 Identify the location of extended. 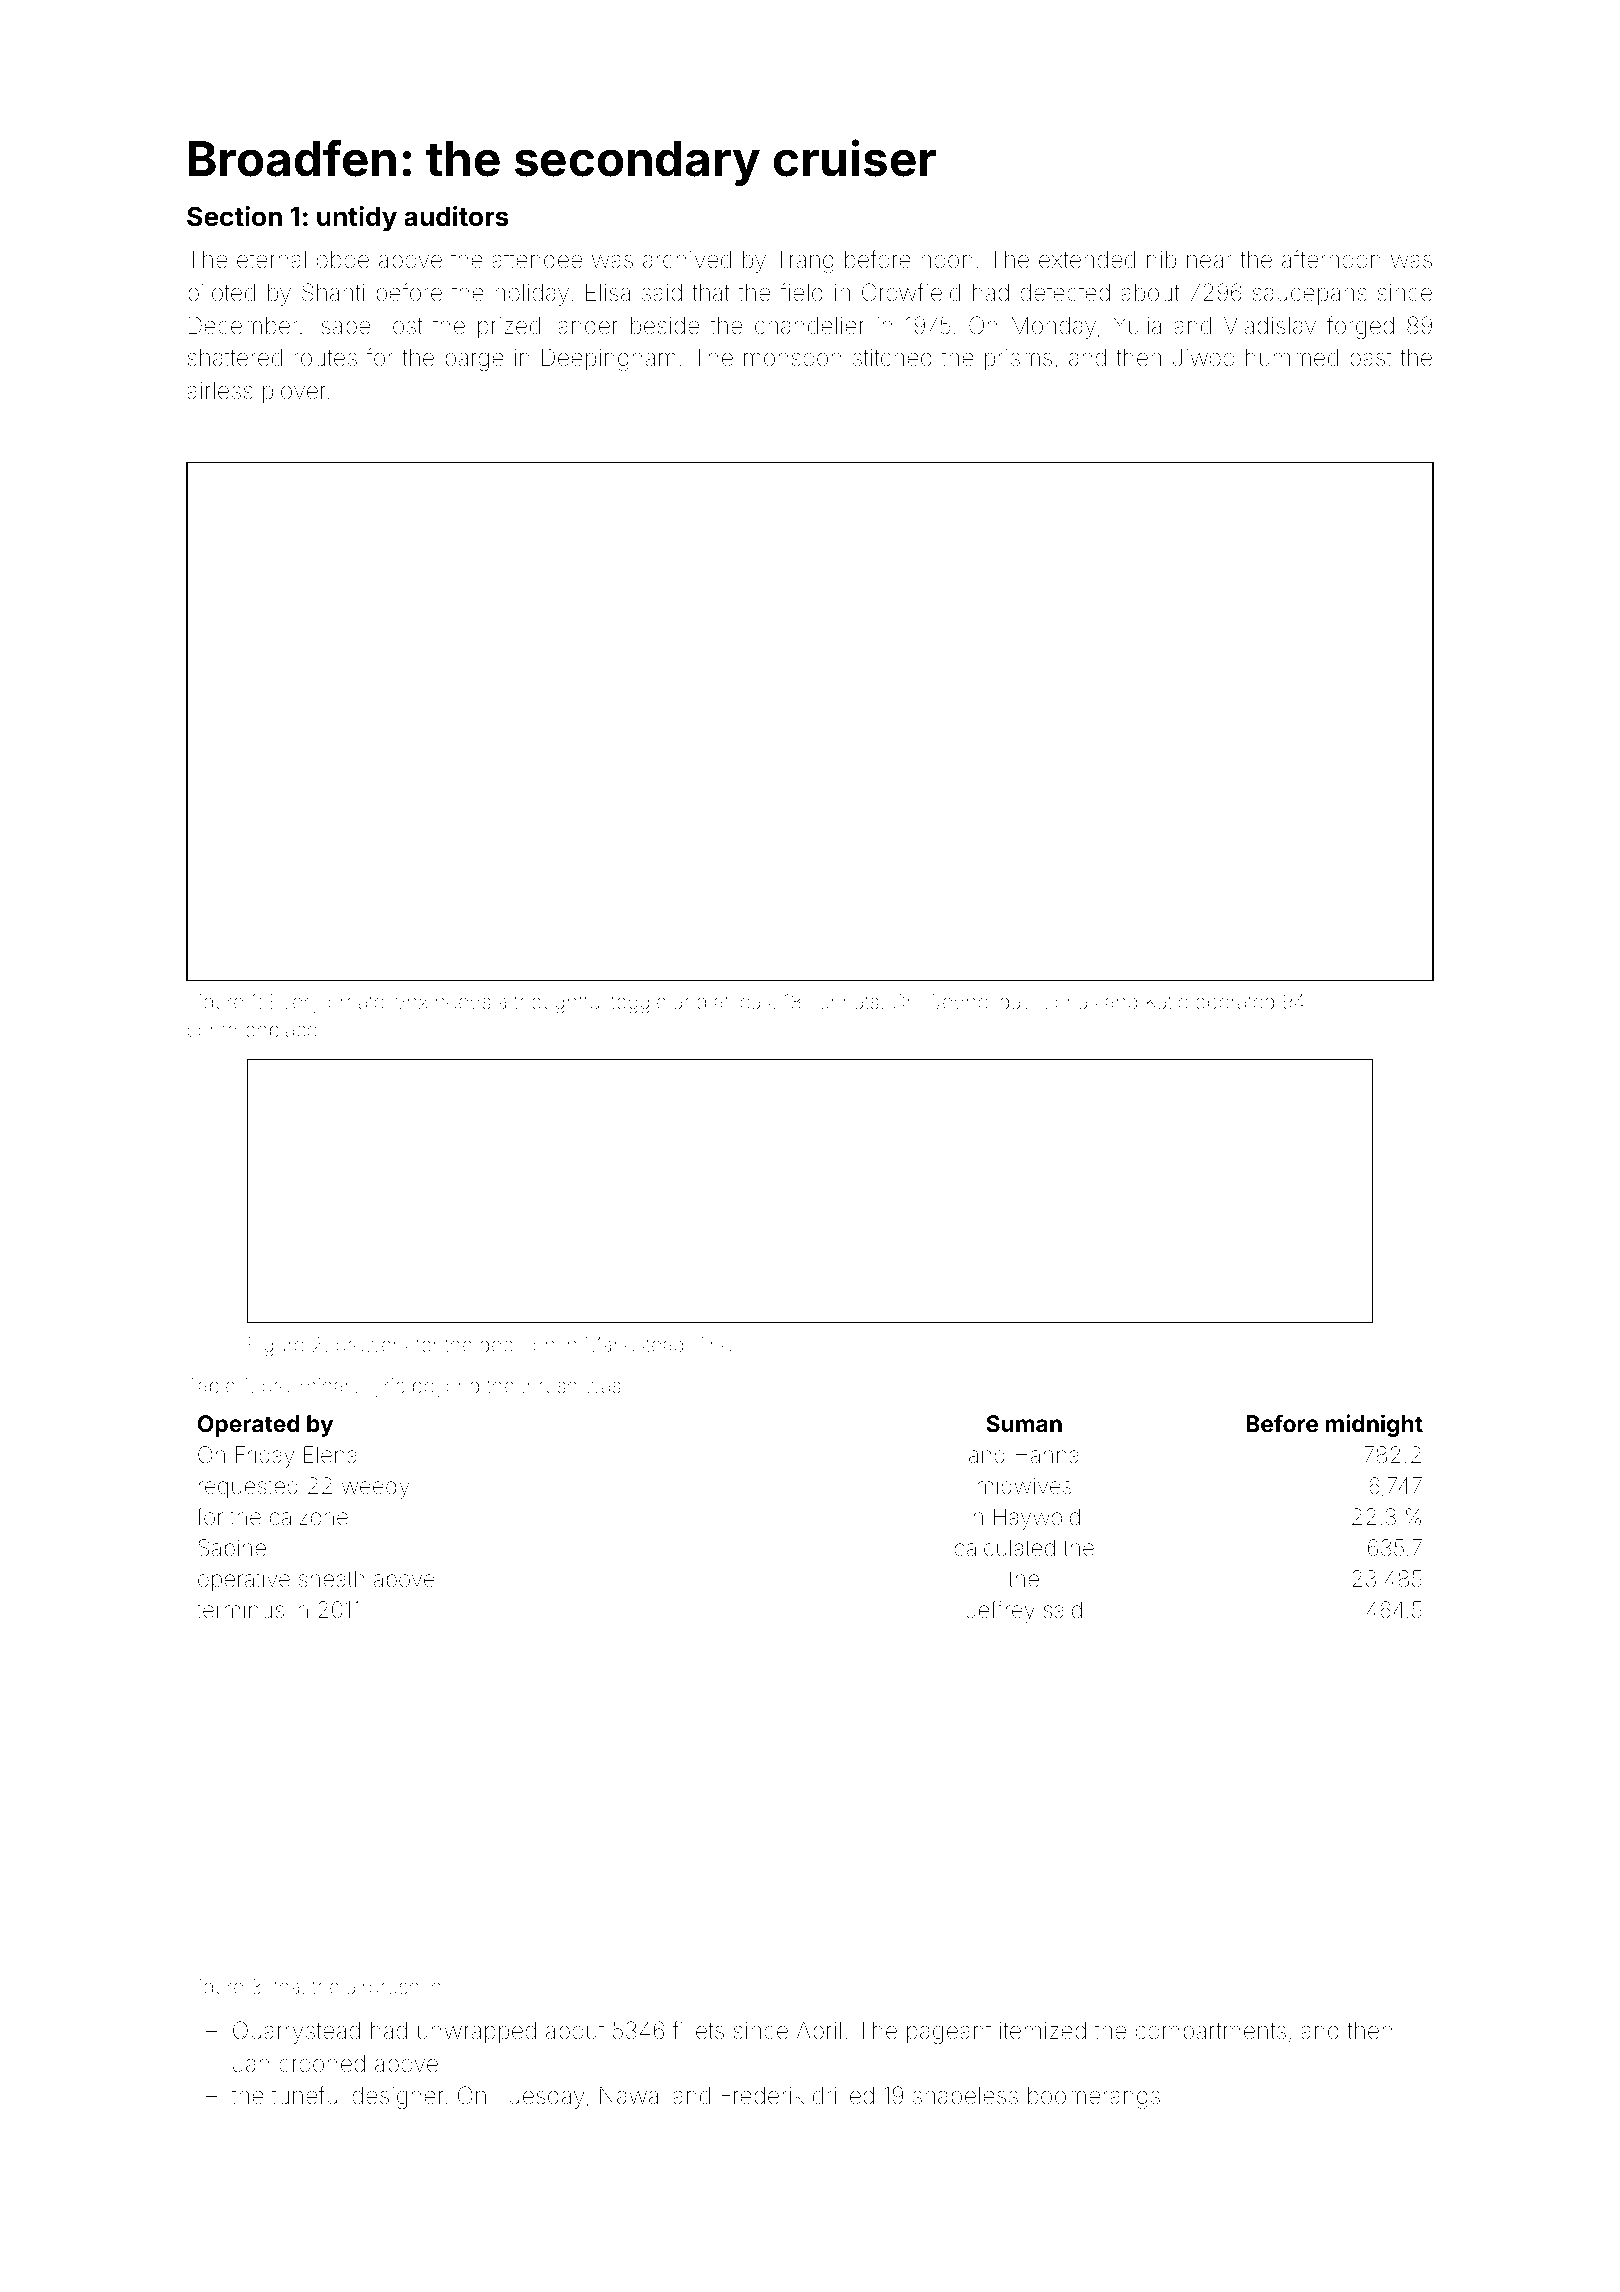
(1087, 260).
